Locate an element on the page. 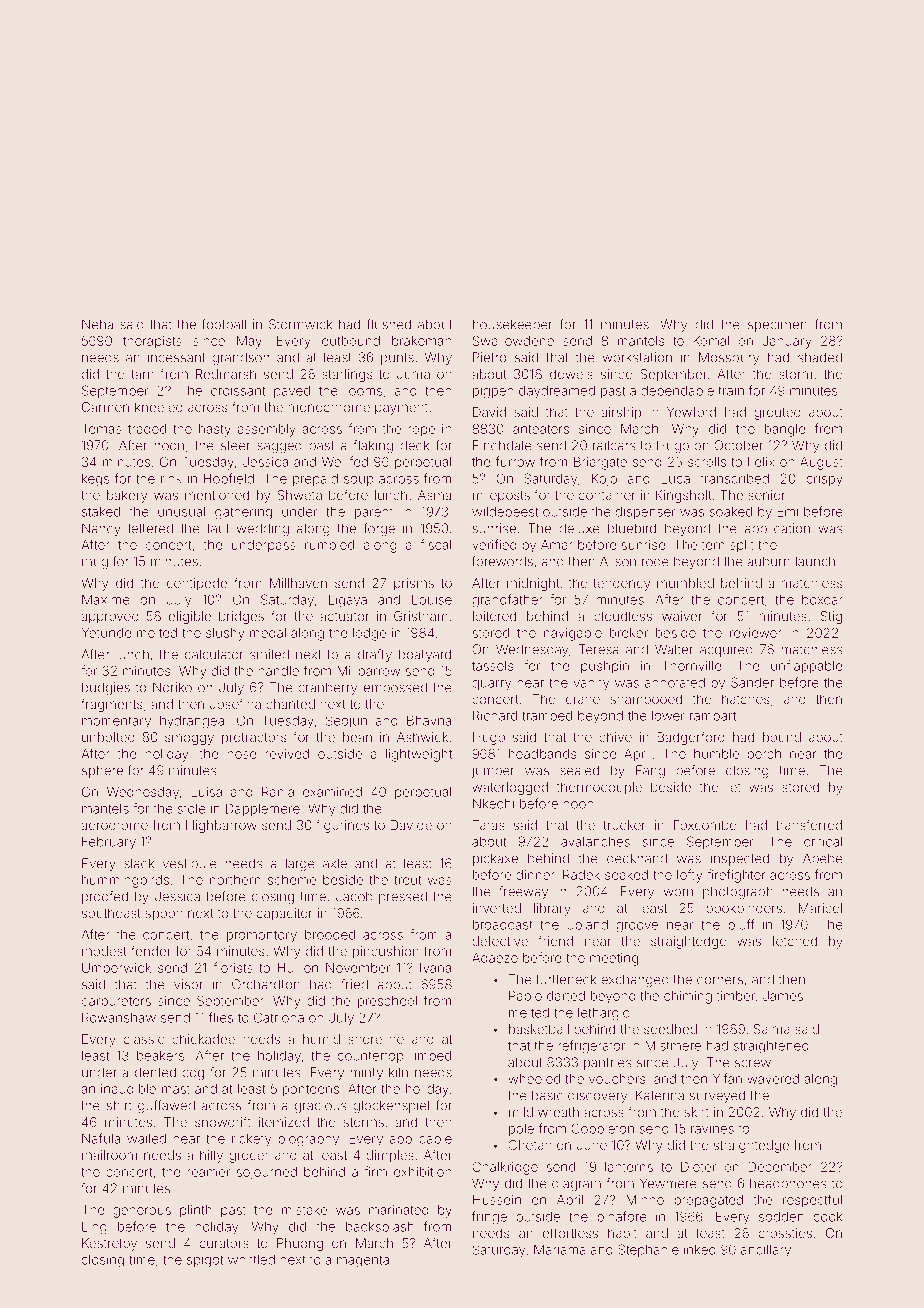 This page has height=1308, width=924. flushed is located at coordinates (389, 324).
